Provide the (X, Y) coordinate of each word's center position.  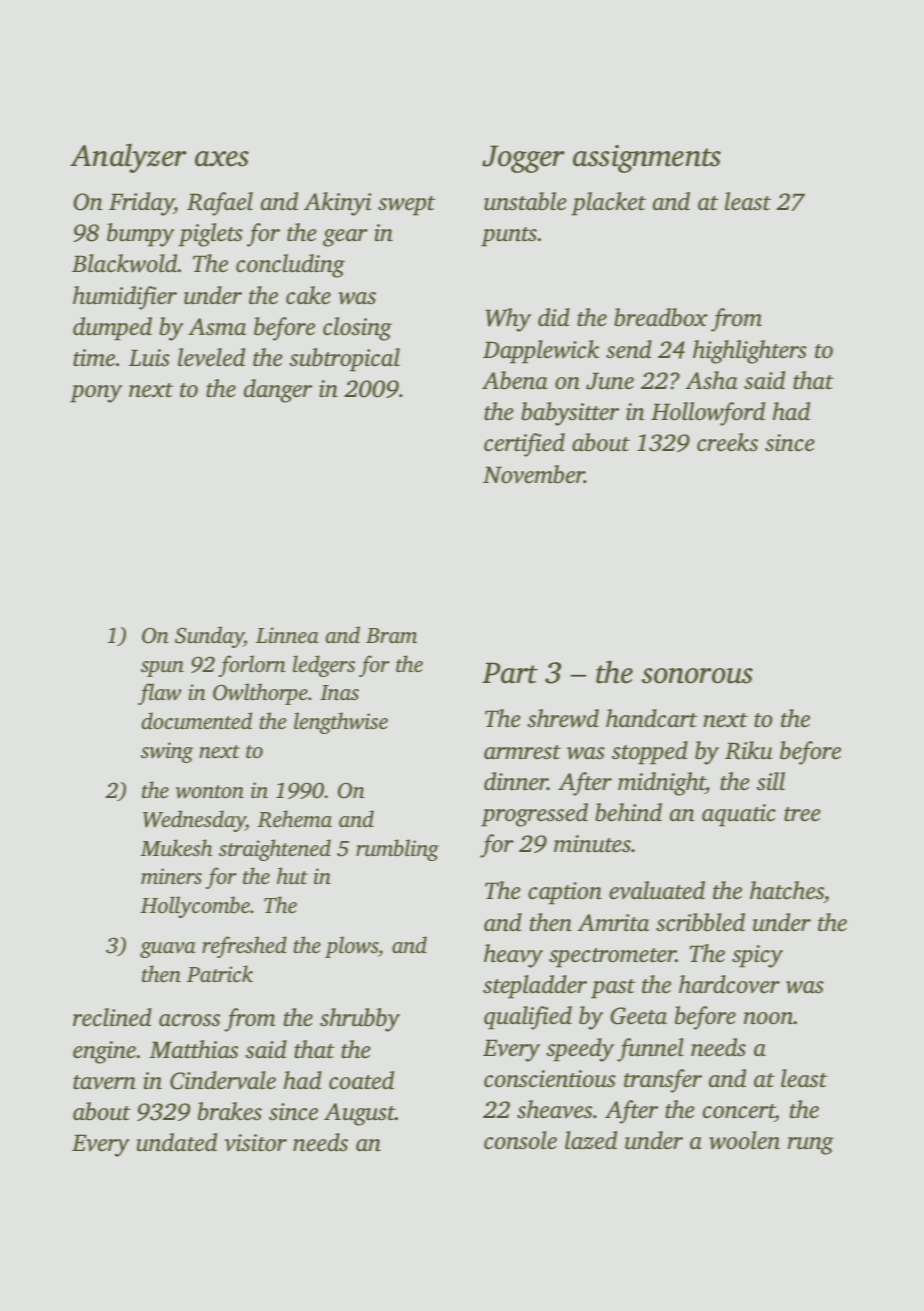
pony (96, 394)
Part (510, 673)
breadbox (661, 317)
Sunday (209, 637)
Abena (515, 380)
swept (406, 206)
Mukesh (176, 847)
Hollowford (708, 414)
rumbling (397, 850)
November (533, 474)
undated (176, 1142)
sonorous (697, 676)
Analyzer (128, 158)
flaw (159, 694)
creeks (727, 442)
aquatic (739, 815)
